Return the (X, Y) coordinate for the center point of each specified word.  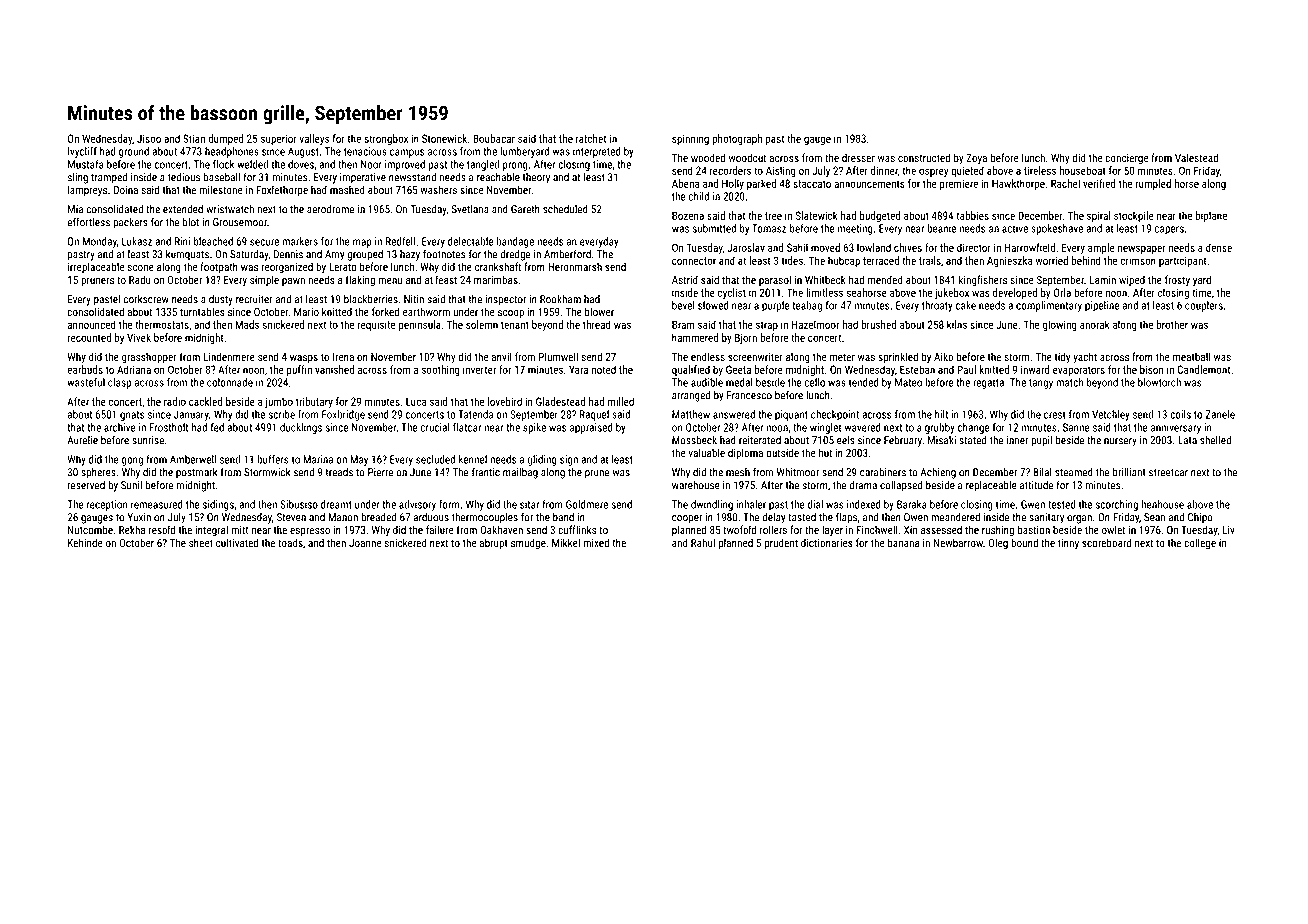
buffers (273, 459)
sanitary (1046, 518)
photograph (737, 139)
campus (407, 153)
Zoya (976, 159)
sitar (529, 504)
